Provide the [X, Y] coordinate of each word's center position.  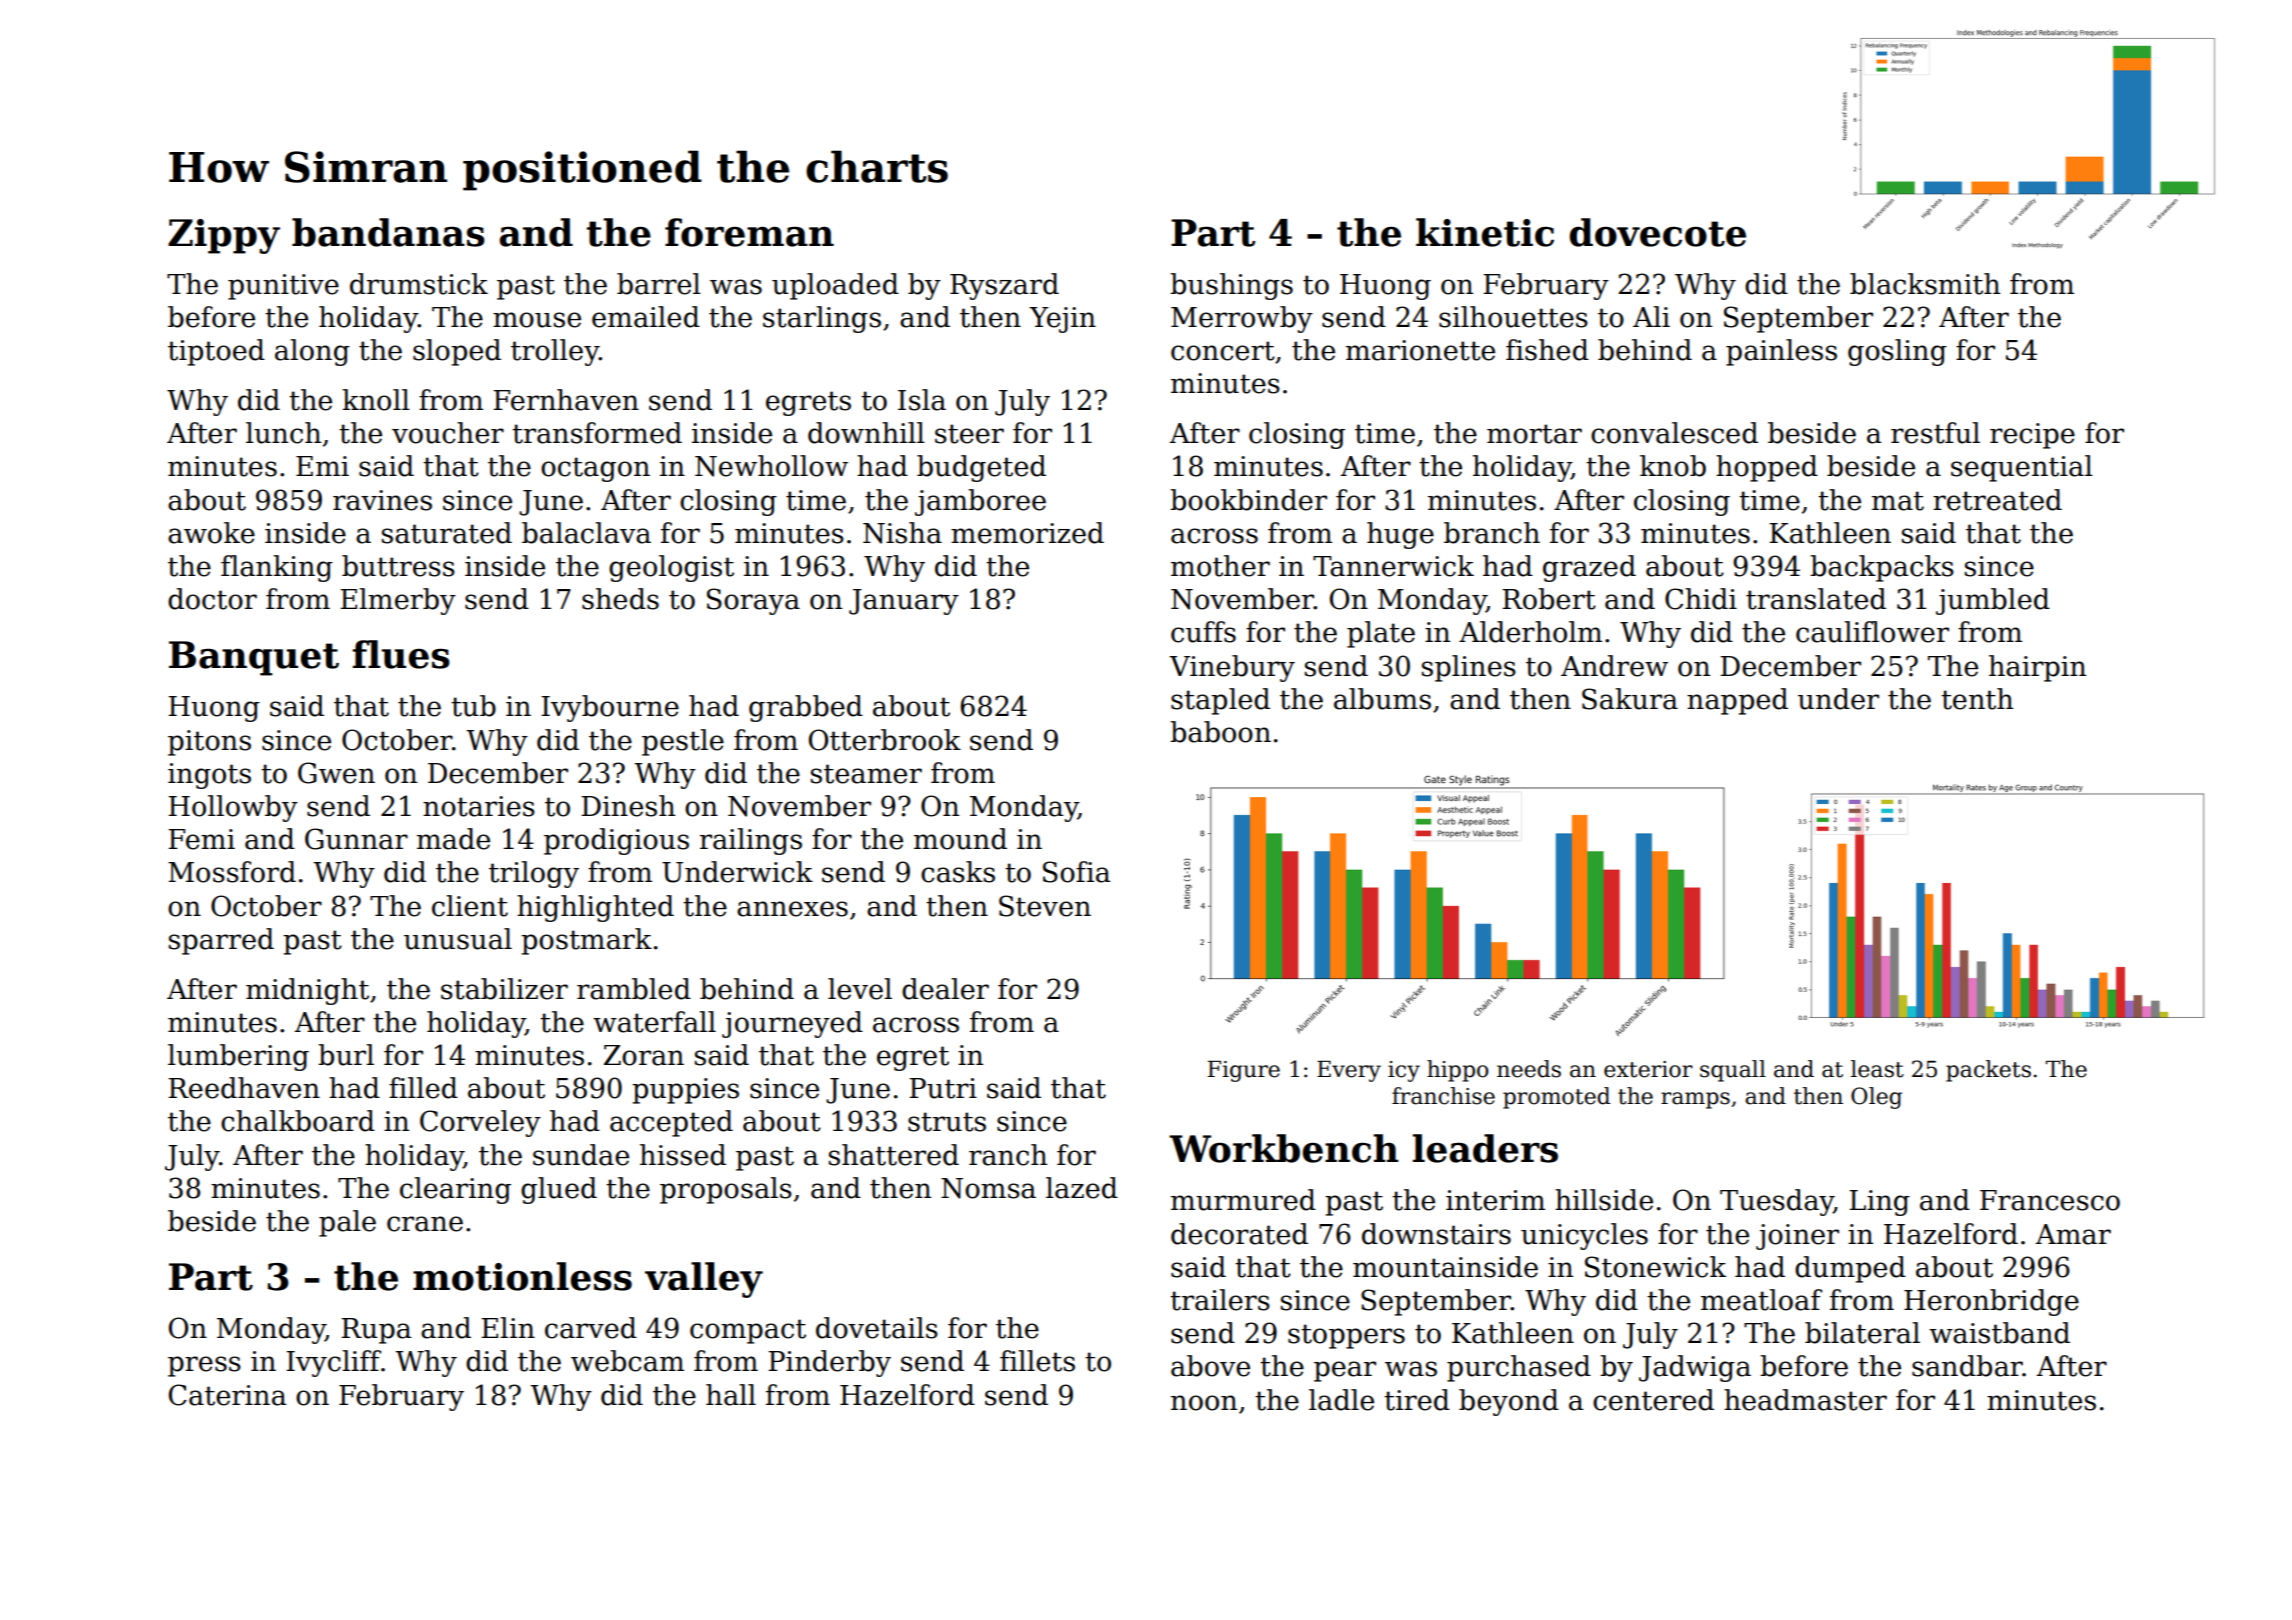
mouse [537, 320]
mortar [1534, 434]
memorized [1027, 533]
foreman [749, 232]
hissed [683, 1155]
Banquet [254, 658]
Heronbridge [1991, 1302]
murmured [1243, 1200]
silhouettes [1513, 317]
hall [731, 1395]
